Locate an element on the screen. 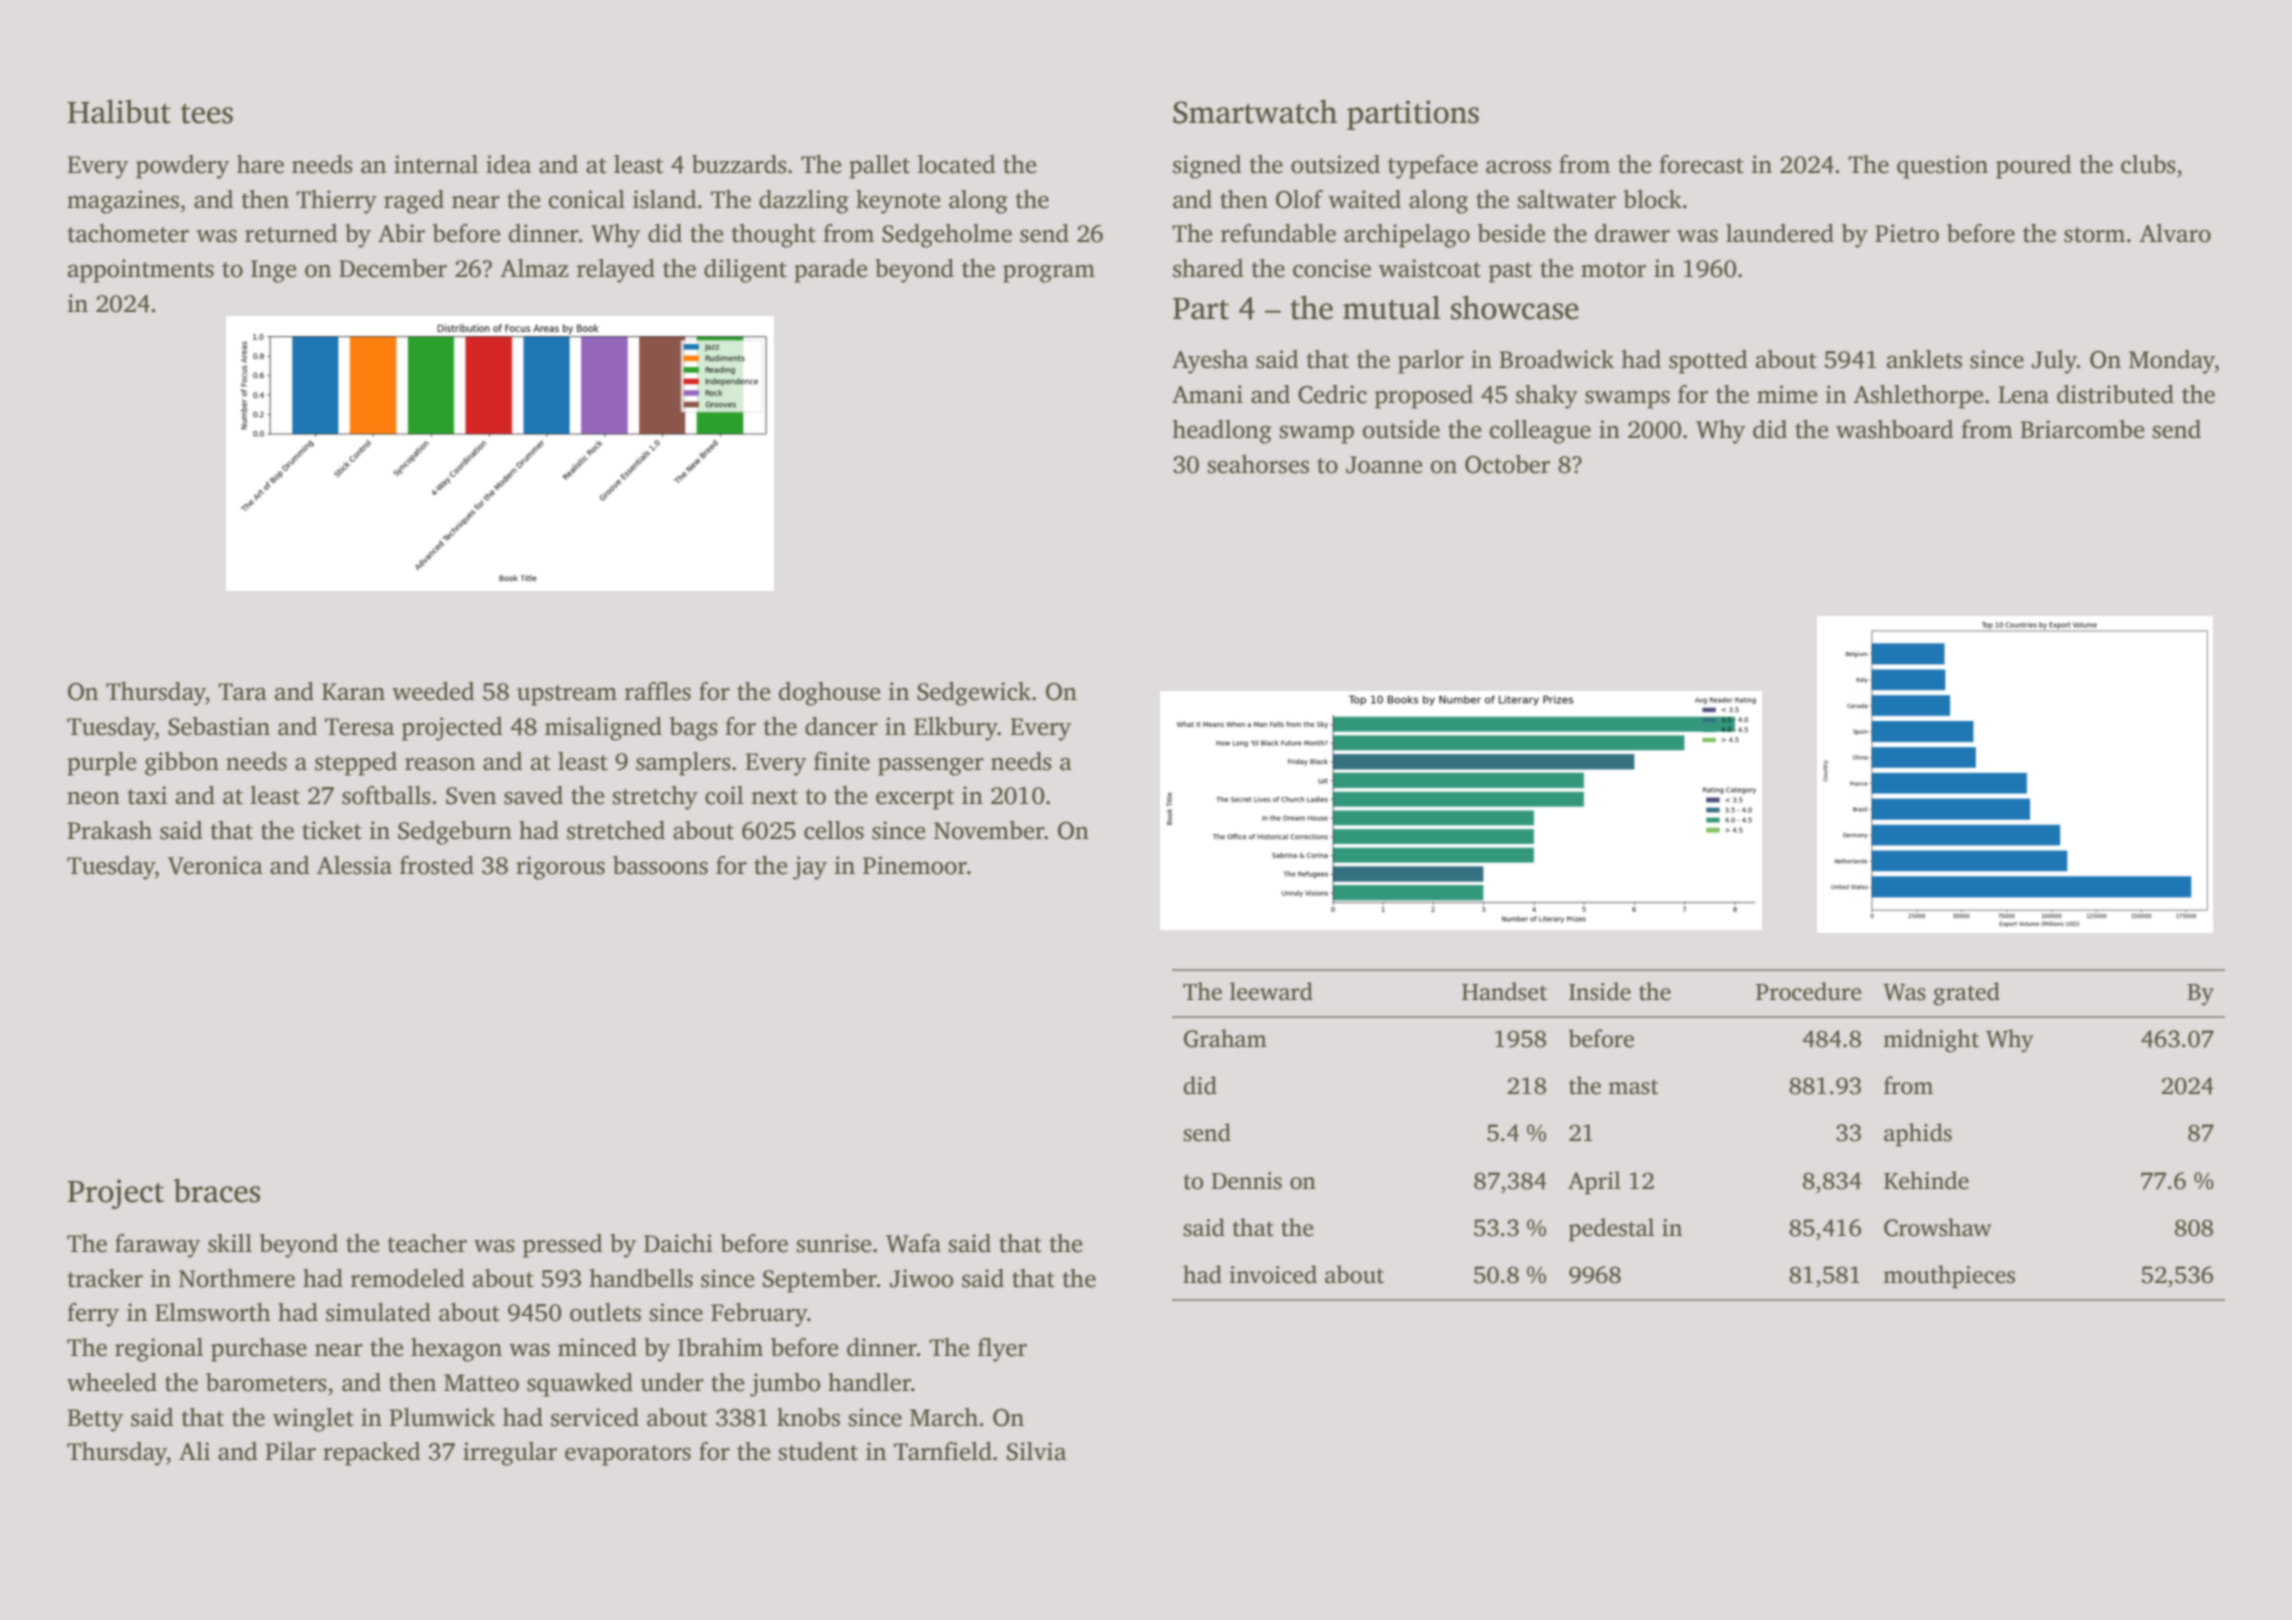  pressed is located at coordinates (563, 1246).
